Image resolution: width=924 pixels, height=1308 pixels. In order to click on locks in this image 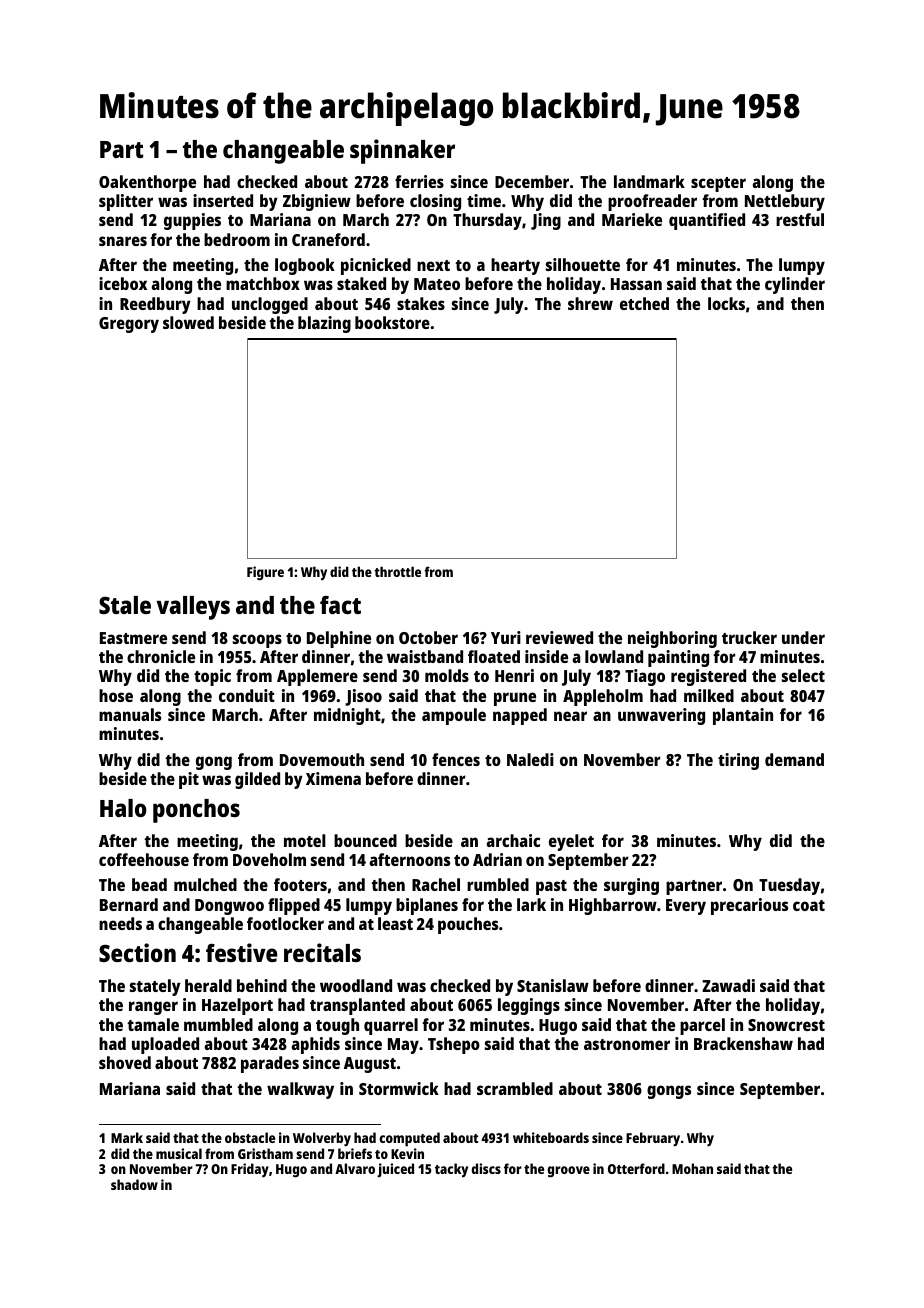, I will do `click(726, 303)`.
